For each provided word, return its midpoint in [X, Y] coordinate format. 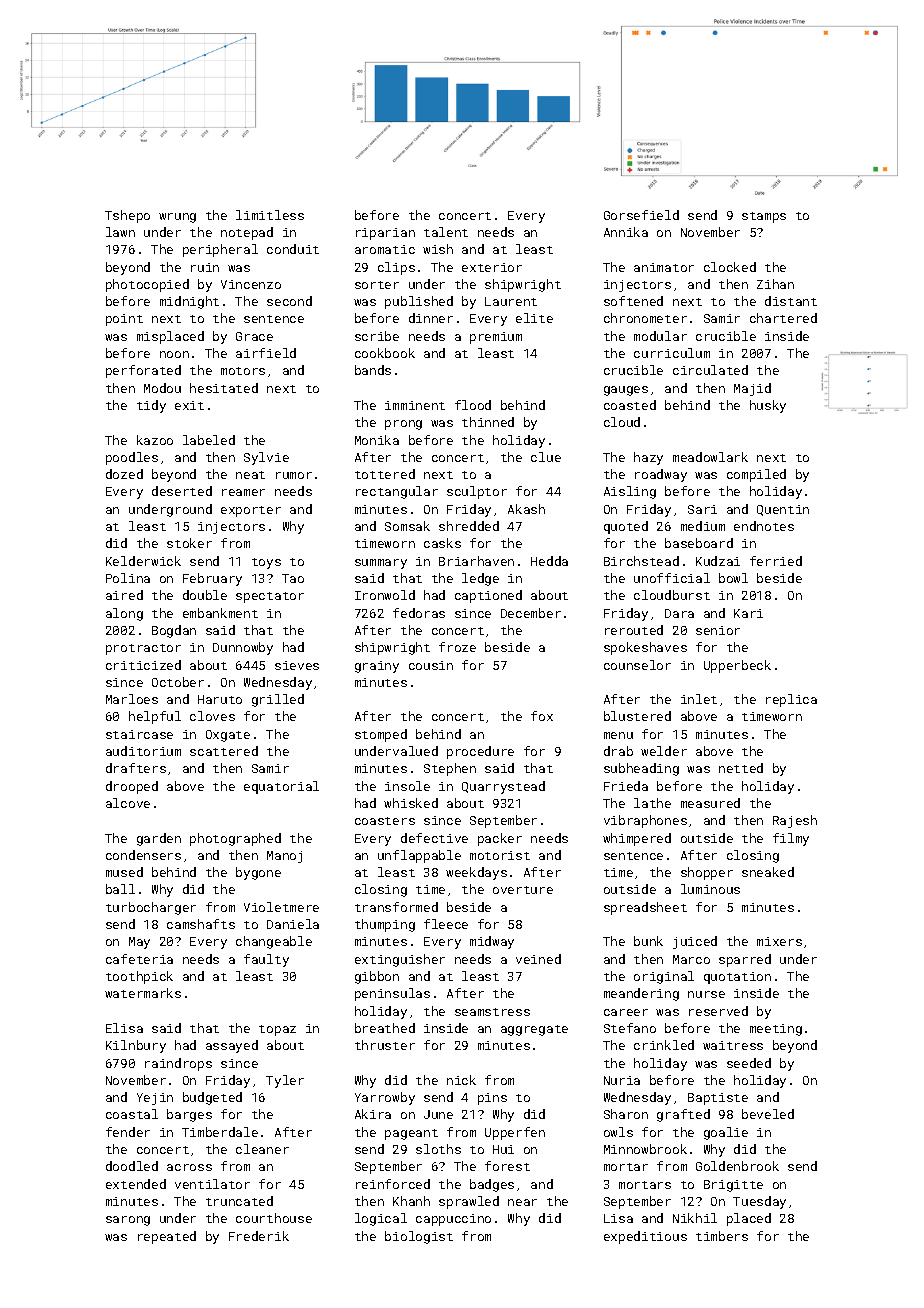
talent [446, 232]
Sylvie [266, 458]
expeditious [645, 1237]
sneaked [768, 872]
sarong [128, 1221]
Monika [377, 440]
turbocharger [151, 908]
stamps [764, 217]
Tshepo [127, 216]
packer [500, 839]
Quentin [783, 510]
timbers [722, 1236]
